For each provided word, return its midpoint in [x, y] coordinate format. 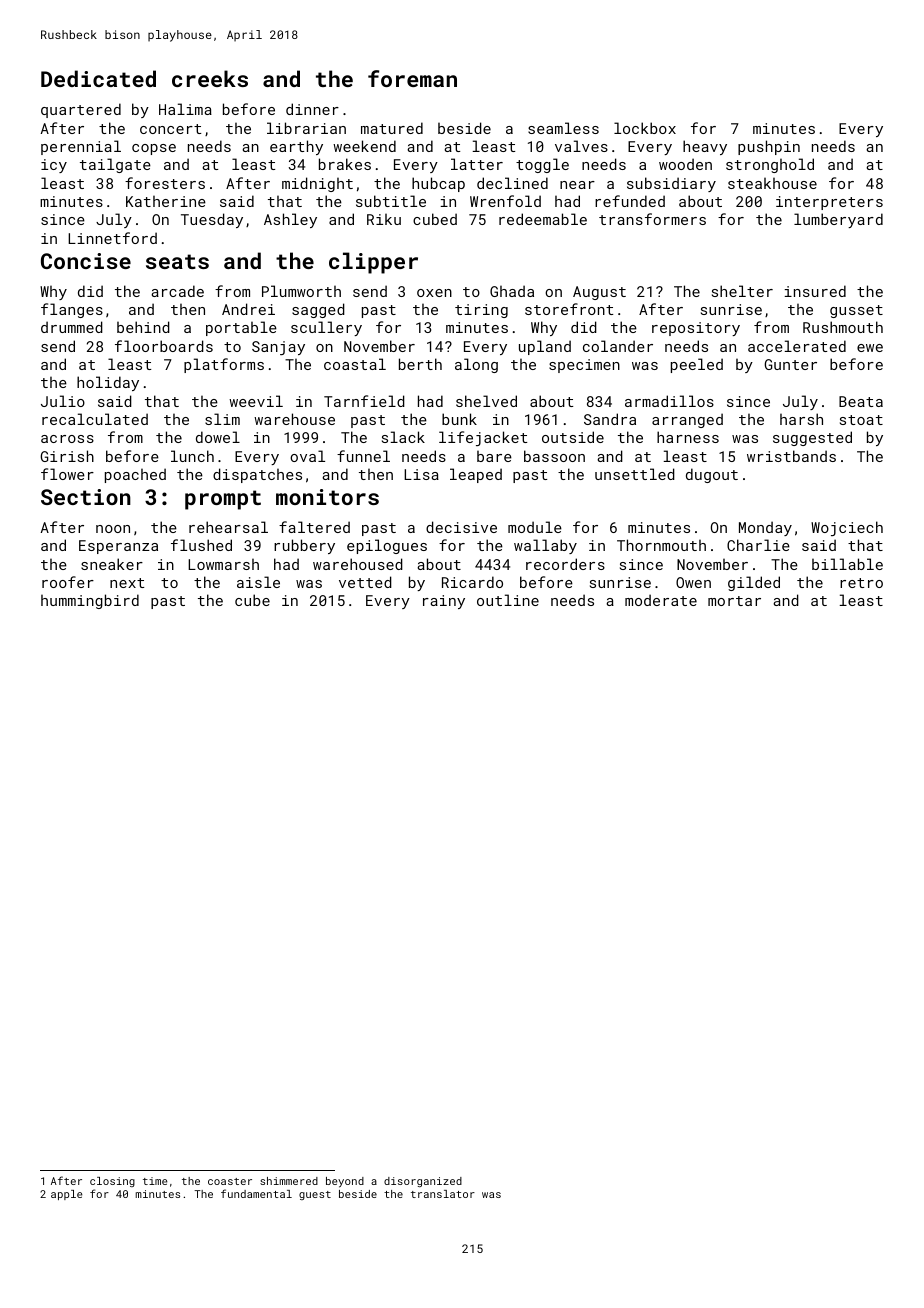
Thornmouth [661, 545]
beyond [345, 1182]
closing [112, 1182]
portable [241, 328]
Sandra [610, 419]
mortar [734, 601]
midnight [317, 184]
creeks [210, 78]
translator [443, 1194]
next [127, 583]
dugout [712, 475]
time [155, 1181]
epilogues [387, 546]
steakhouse [772, 183]
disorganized [423, 1182]
